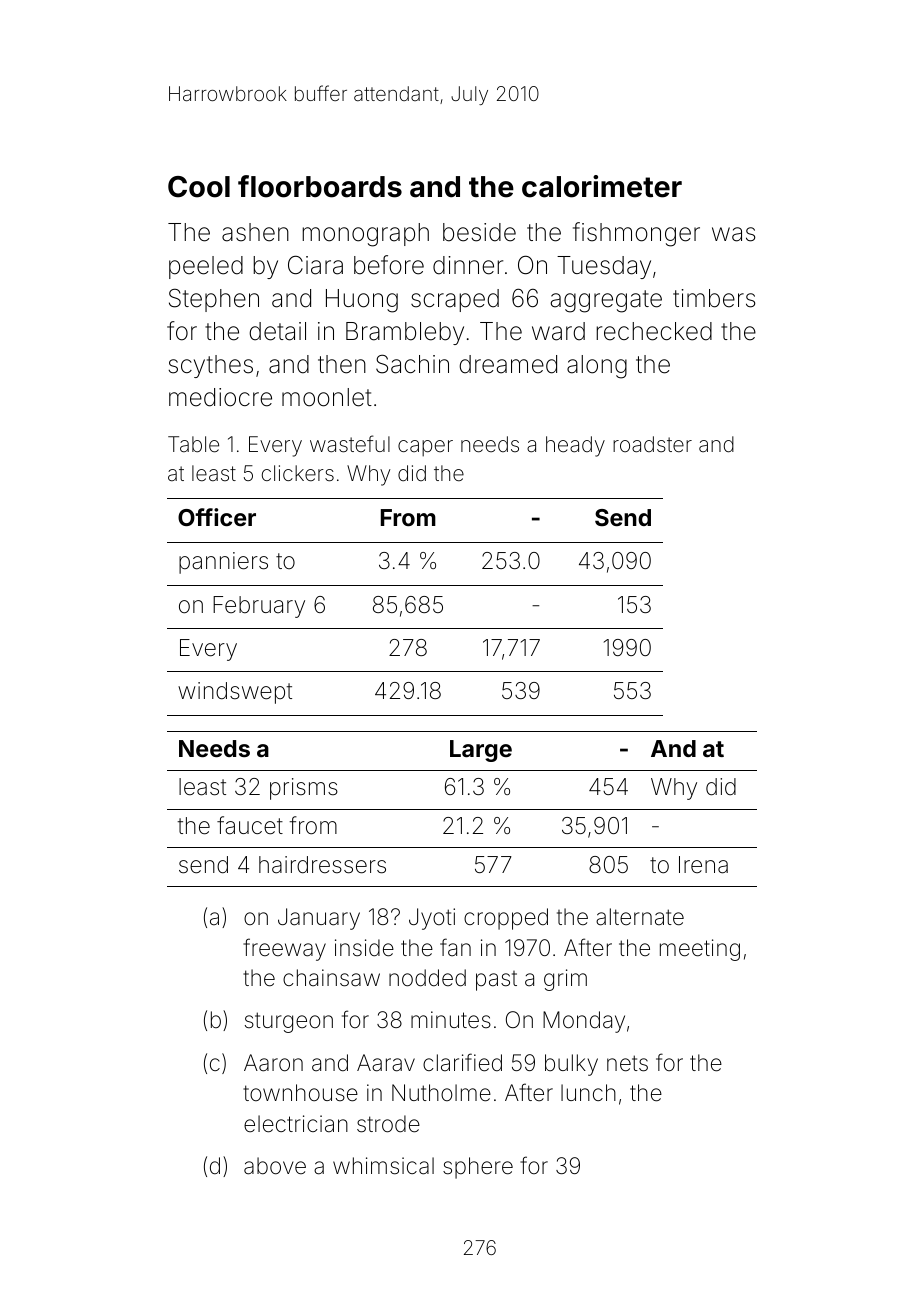 The height and width of the page is (1311, 924). Describe the element at coordinates (652, 444) in the page. I see `roadster` at that location.
